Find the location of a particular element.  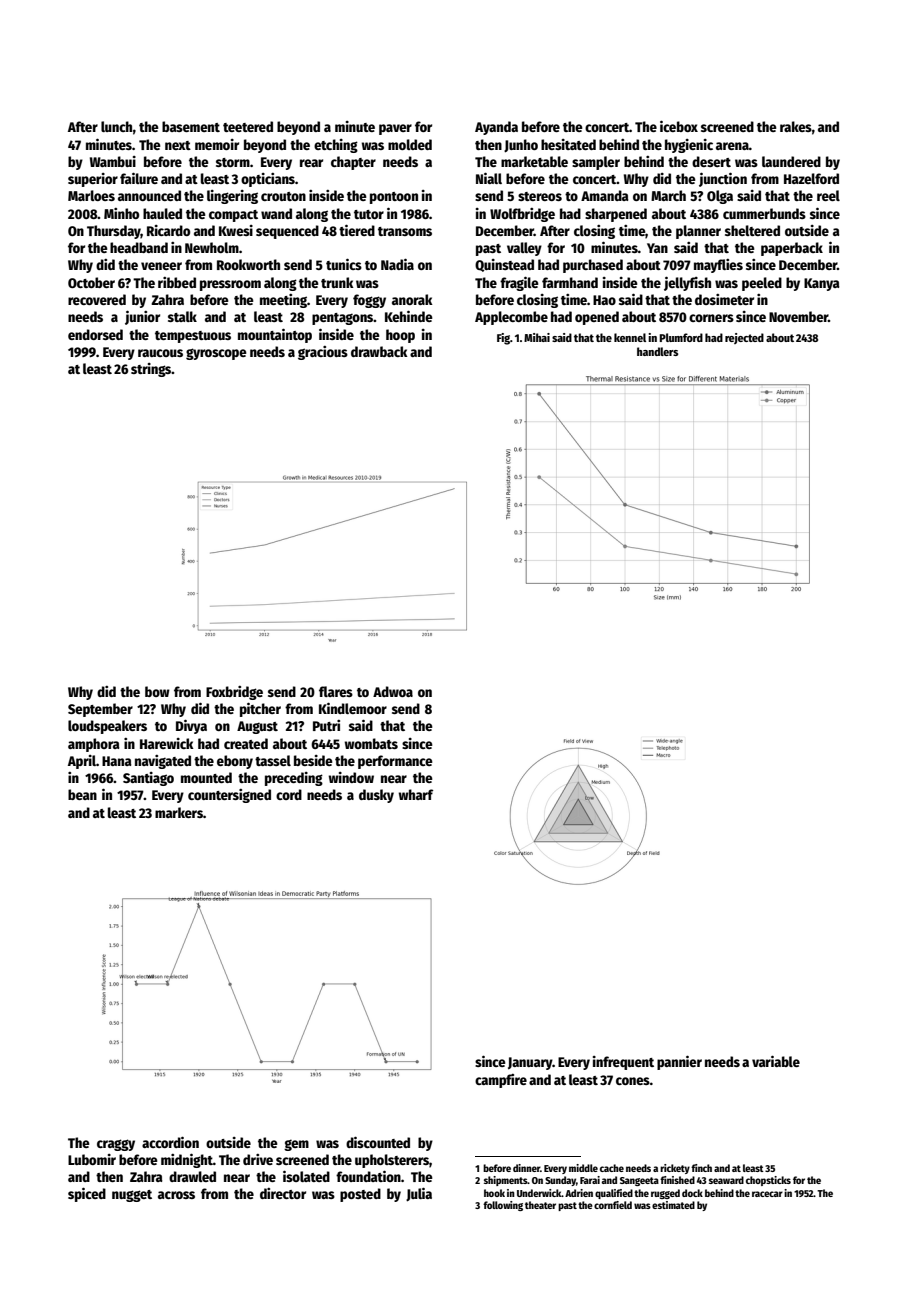

dusky is located at coordinates (376, 796).
